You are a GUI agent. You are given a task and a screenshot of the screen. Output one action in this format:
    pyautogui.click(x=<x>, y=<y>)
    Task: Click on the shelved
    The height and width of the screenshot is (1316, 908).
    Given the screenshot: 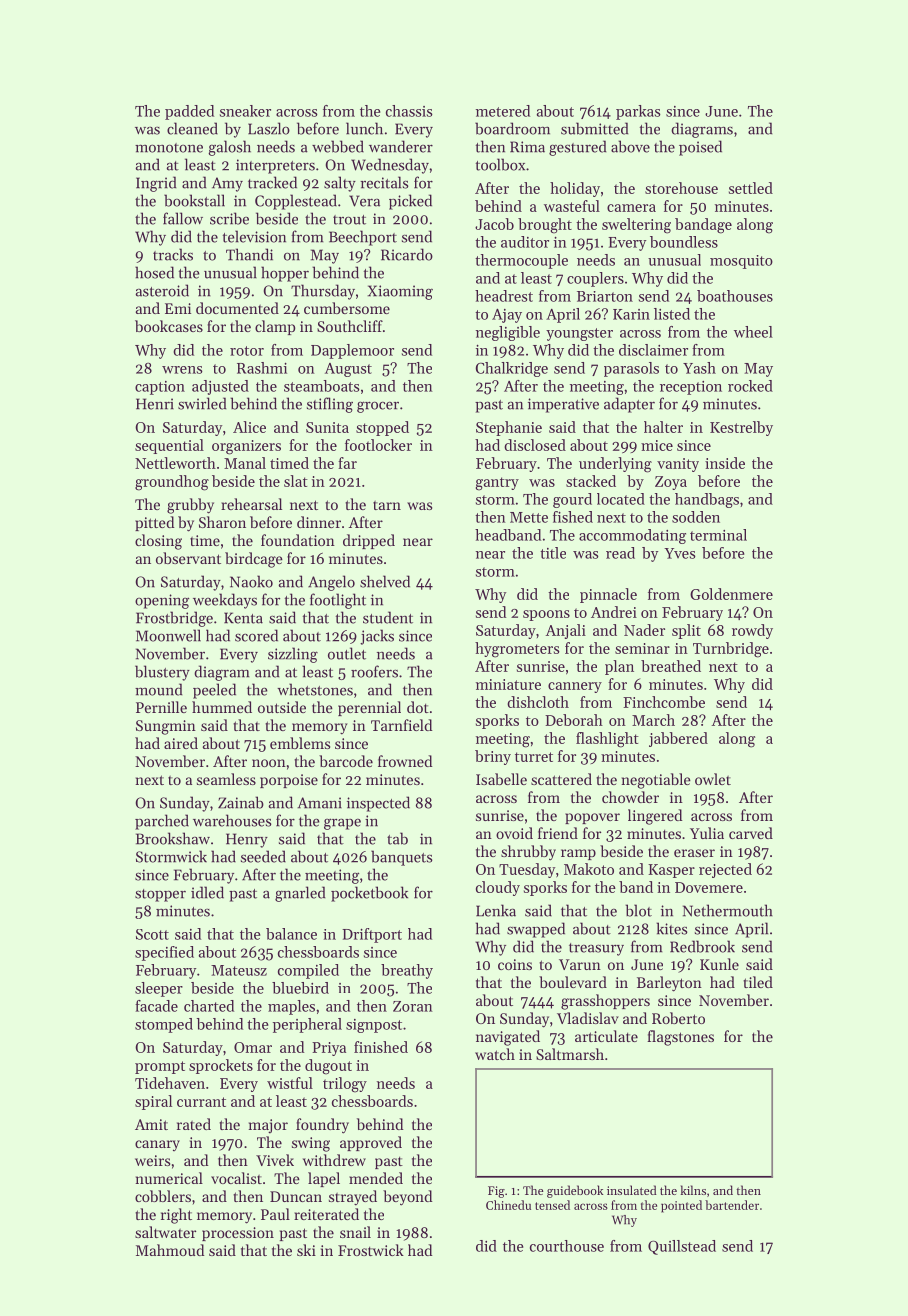 What is the action you would take?
    pyautogui.click(x=385, y=581)
